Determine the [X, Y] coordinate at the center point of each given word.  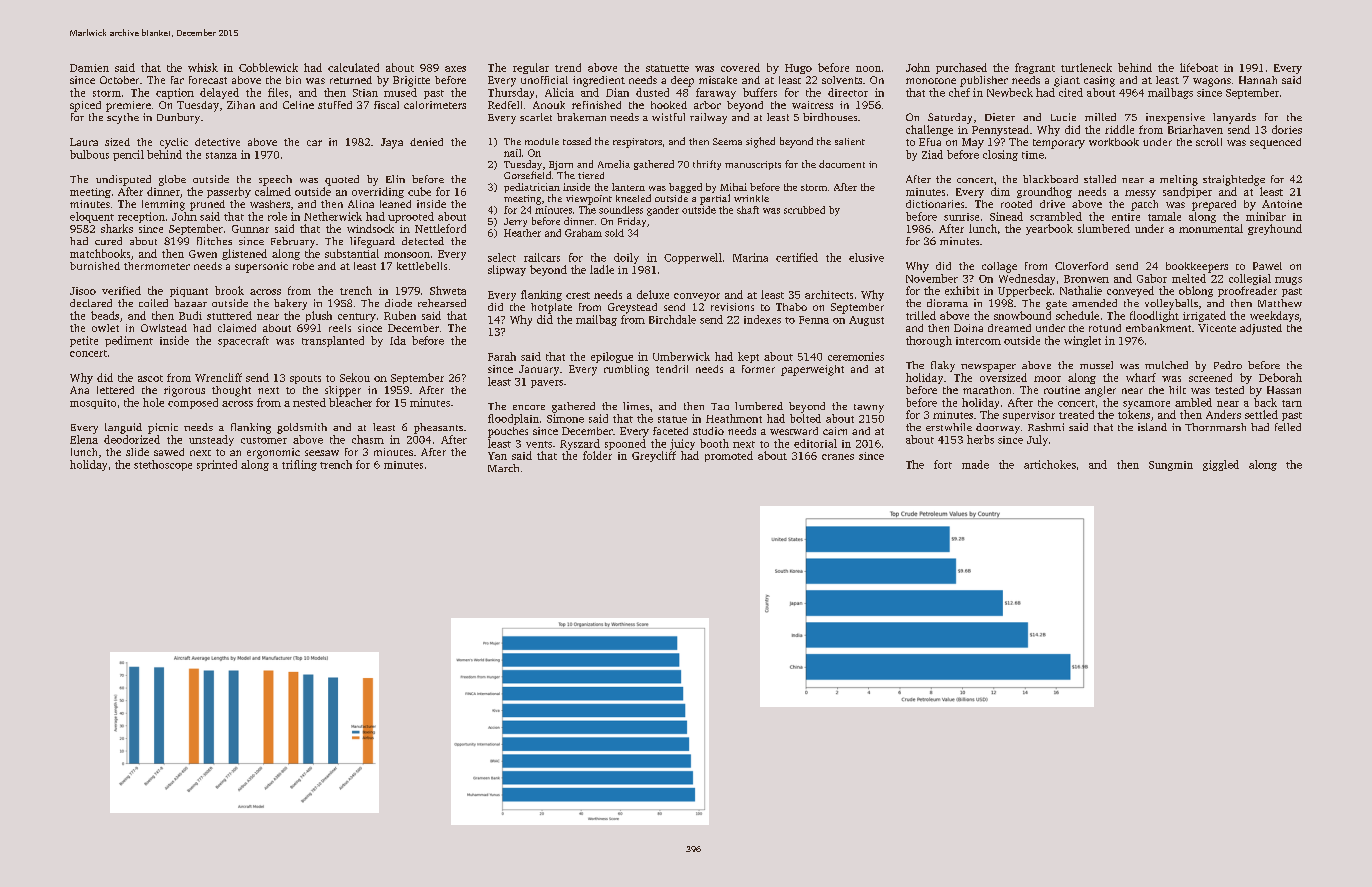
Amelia [614, 164]
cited [1071, 92]
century [357, 317]
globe [172, 180]
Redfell [505, 105]
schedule [1077, 315]
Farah [502, 356]
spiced [85, 106]
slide [137, 452]
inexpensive [1175, 118]
